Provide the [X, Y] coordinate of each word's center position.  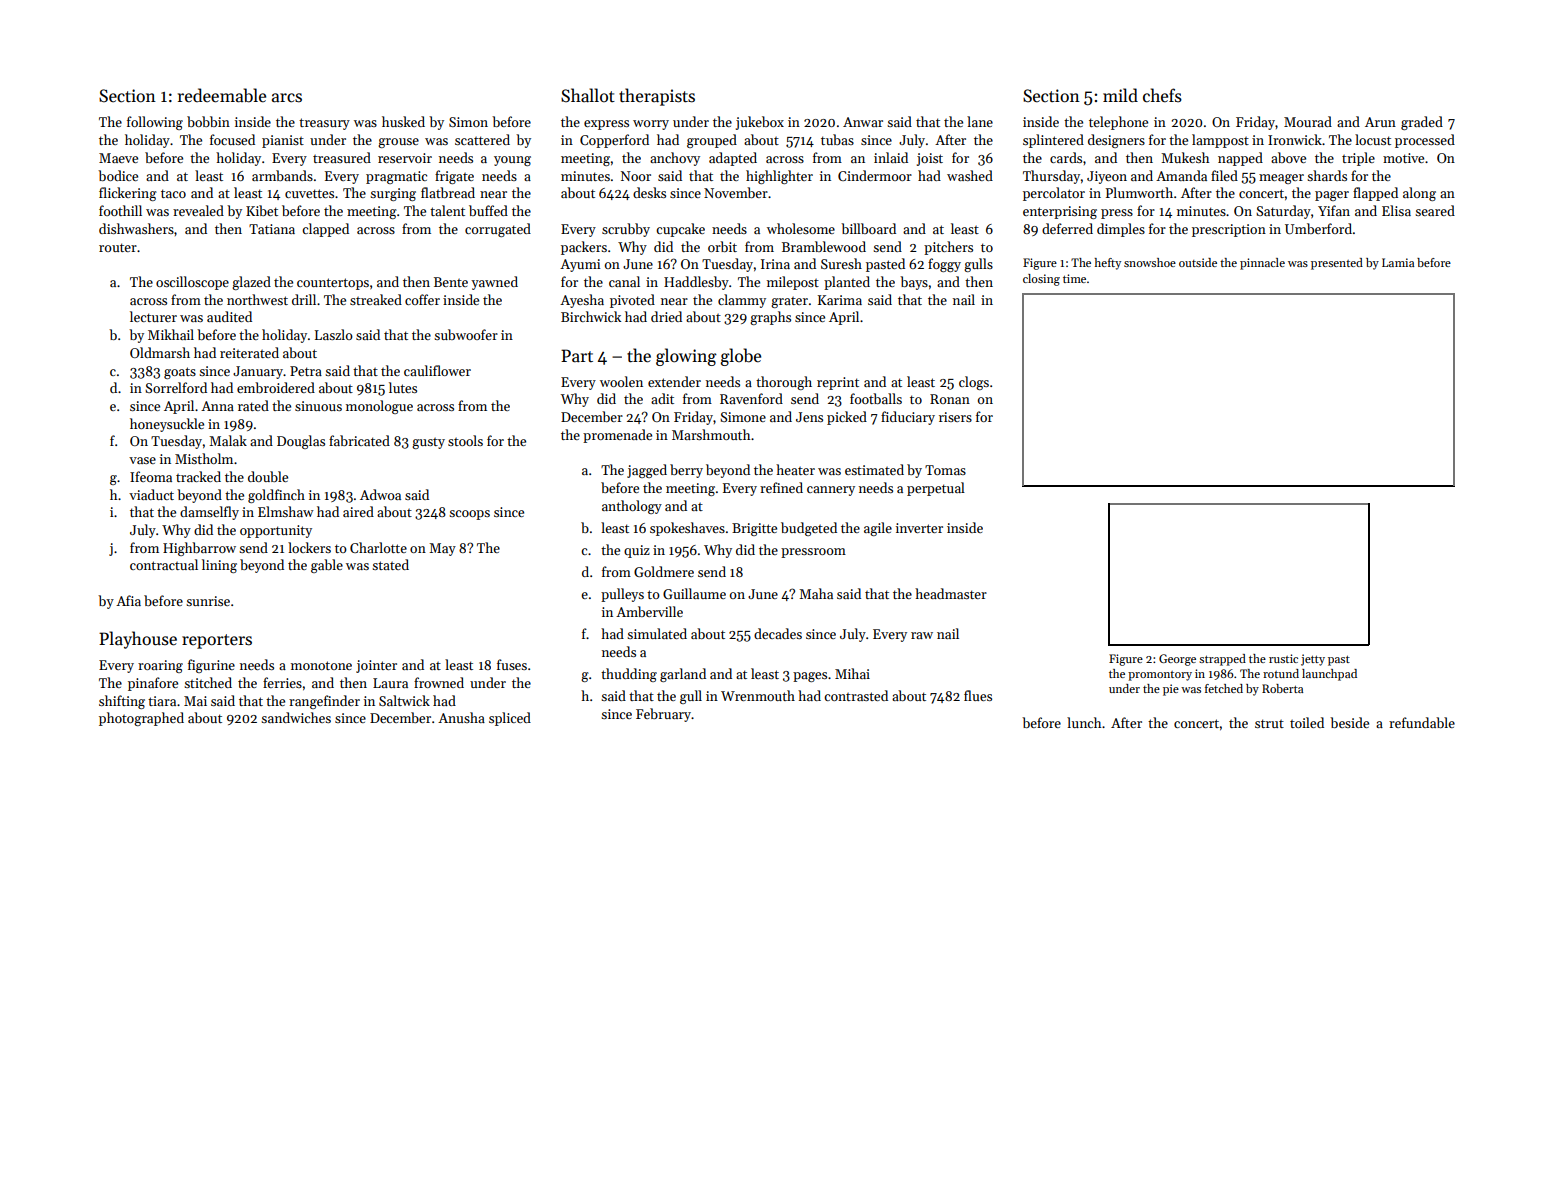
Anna [217, 406]
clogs [974, 383]
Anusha [461, 717]
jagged [647, 471]
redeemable [222, 95]
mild [1120, 95]
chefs [1162, 95]
